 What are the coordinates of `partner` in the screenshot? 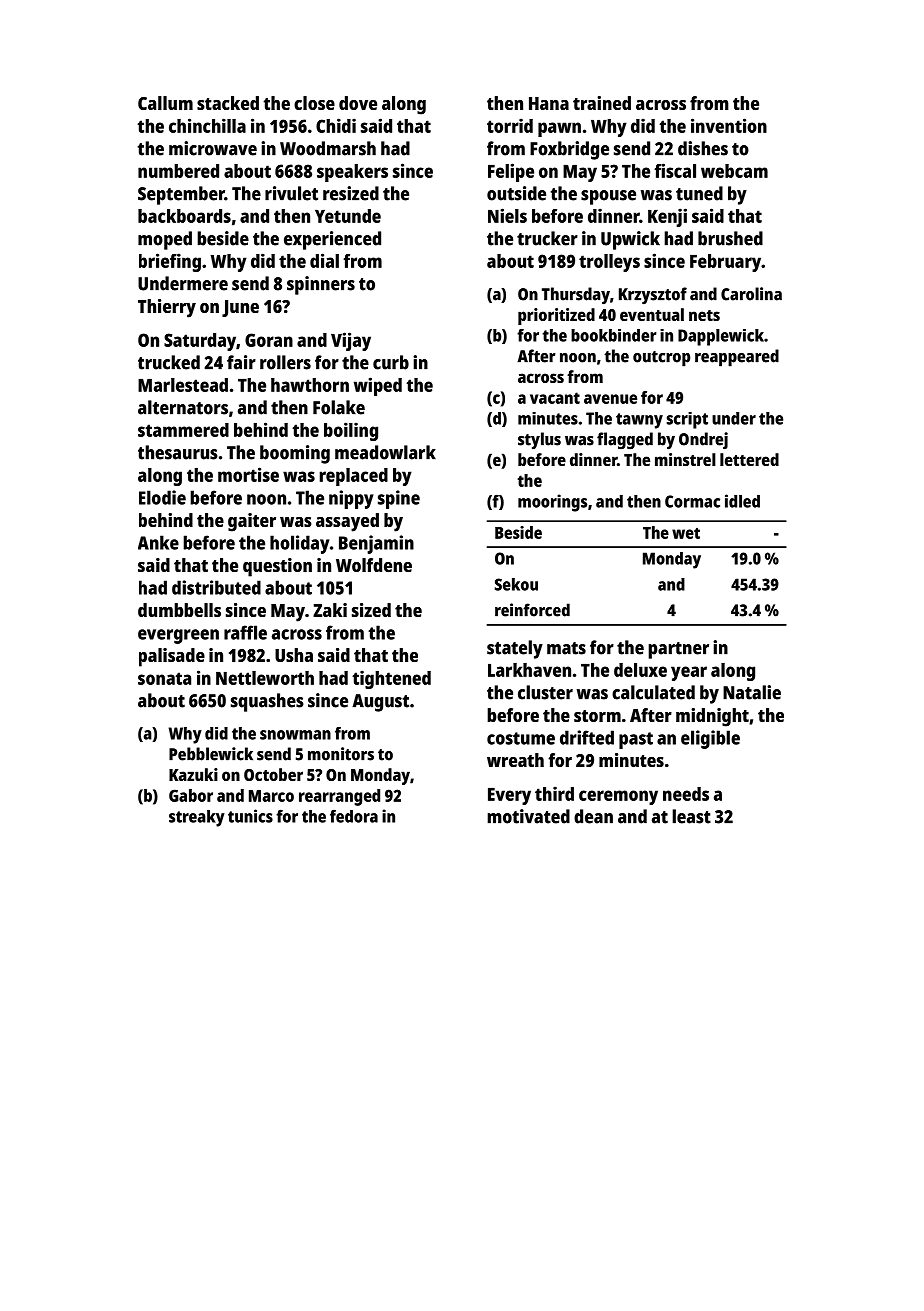 It's located at (678, 650).
